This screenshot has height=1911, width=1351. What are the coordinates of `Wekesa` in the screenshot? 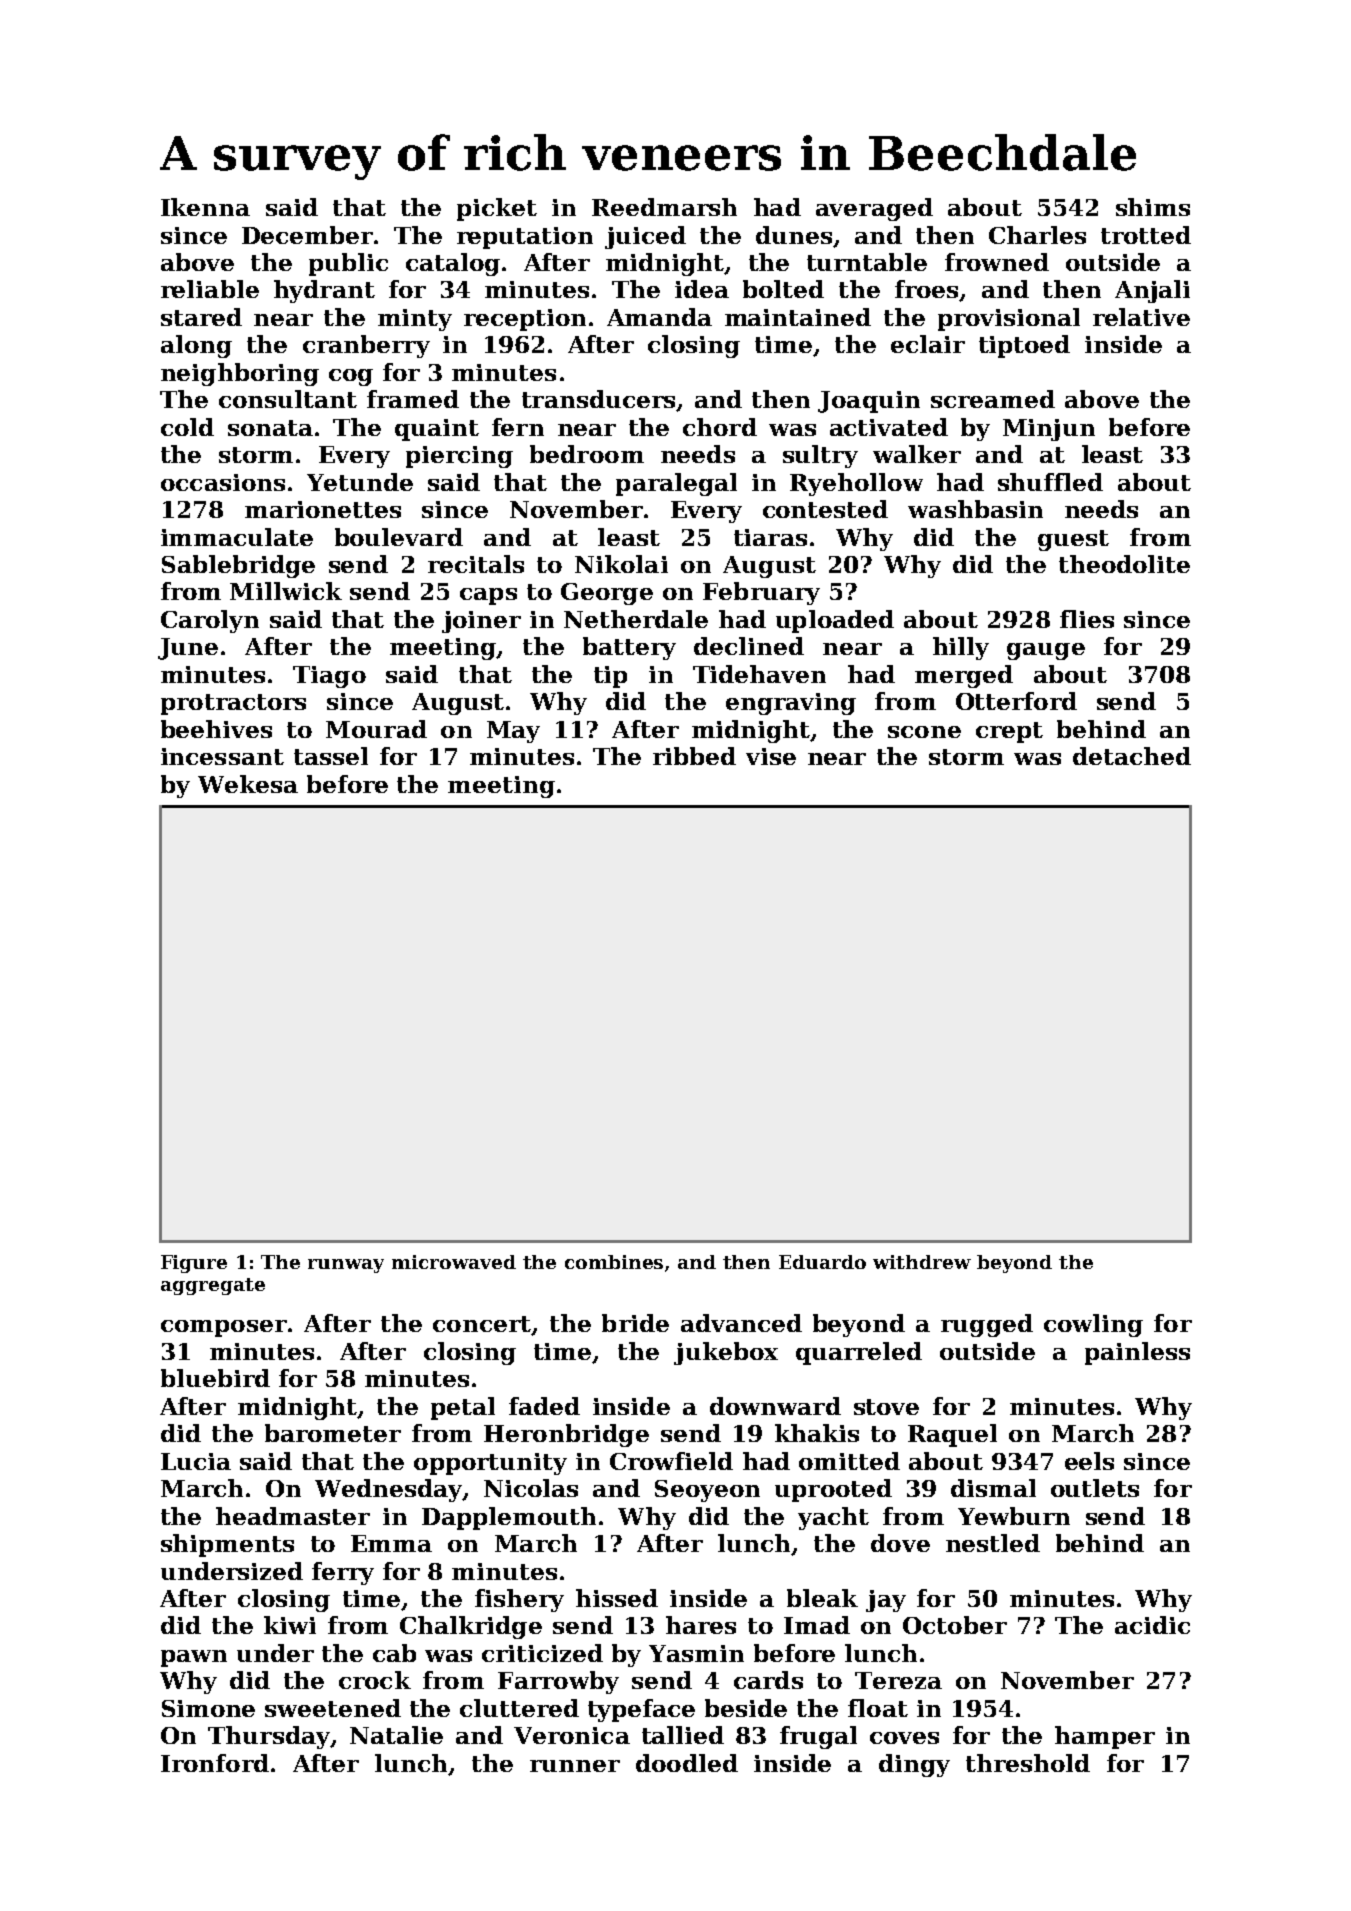 It's located at (248, 784).
